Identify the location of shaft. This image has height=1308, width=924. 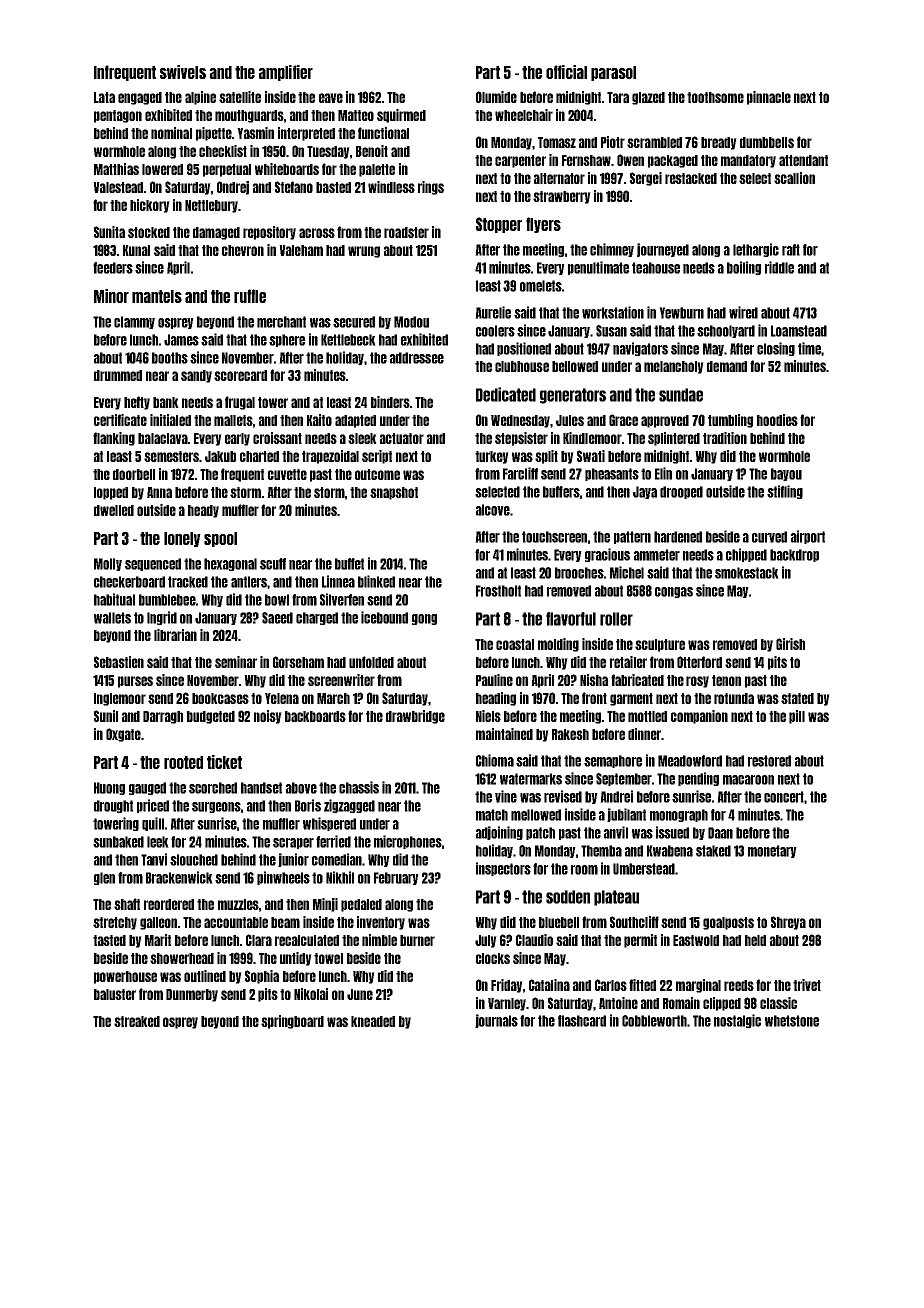
(127, 904).
